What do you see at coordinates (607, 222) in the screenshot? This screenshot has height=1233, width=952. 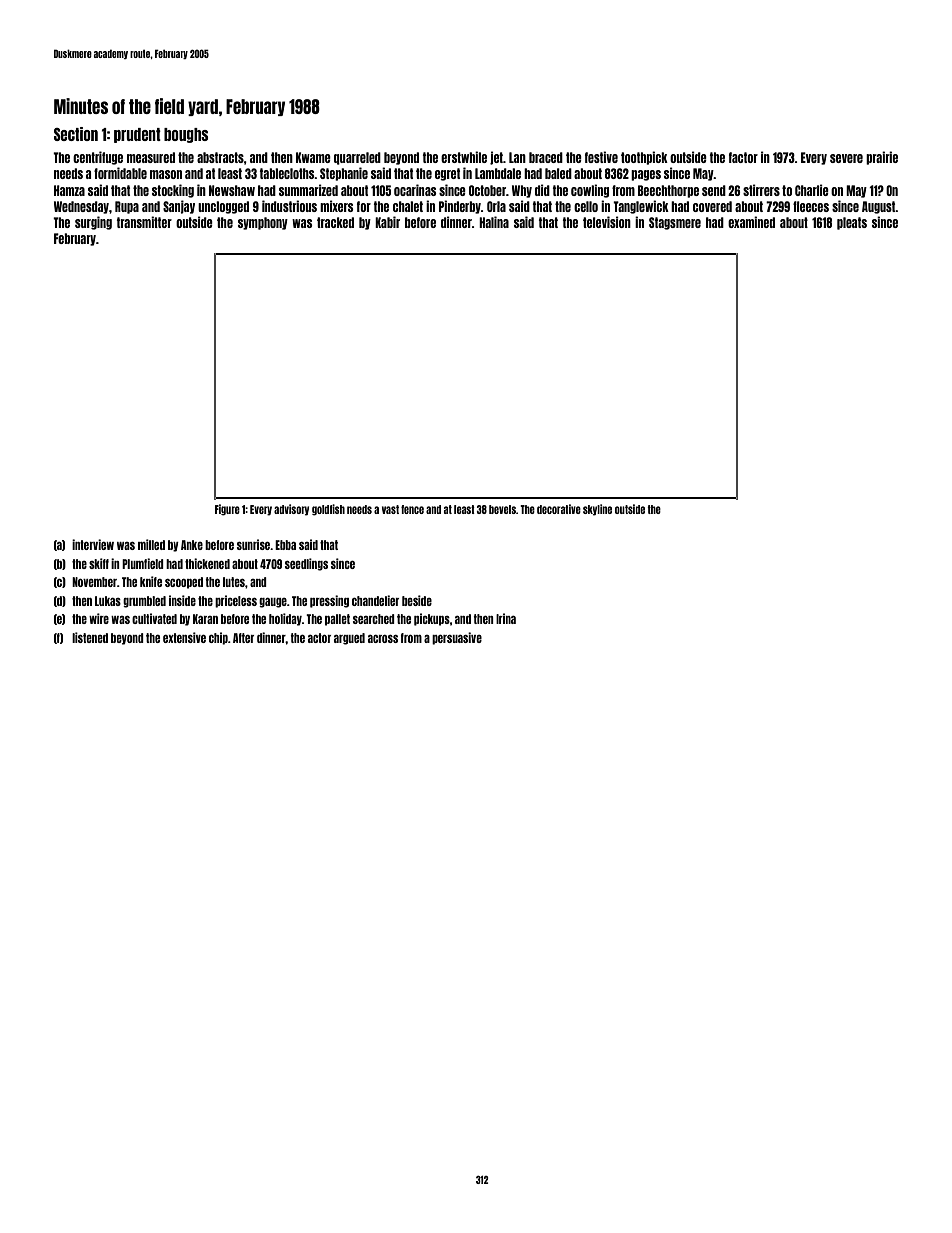 I see `television` at bounding box center [607, 222].
